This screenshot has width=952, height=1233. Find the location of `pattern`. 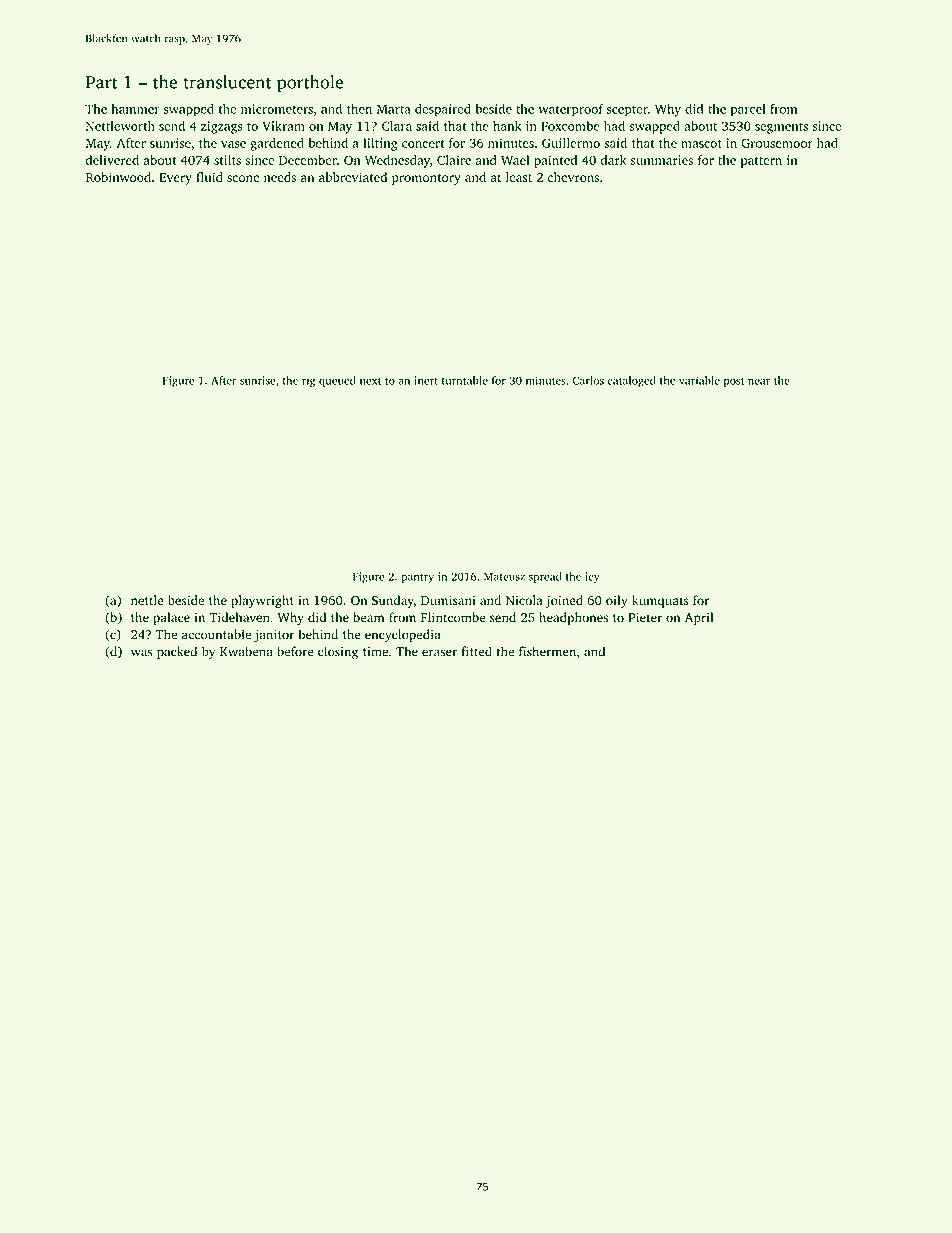

pattern is located at coordinates (761, 162).
